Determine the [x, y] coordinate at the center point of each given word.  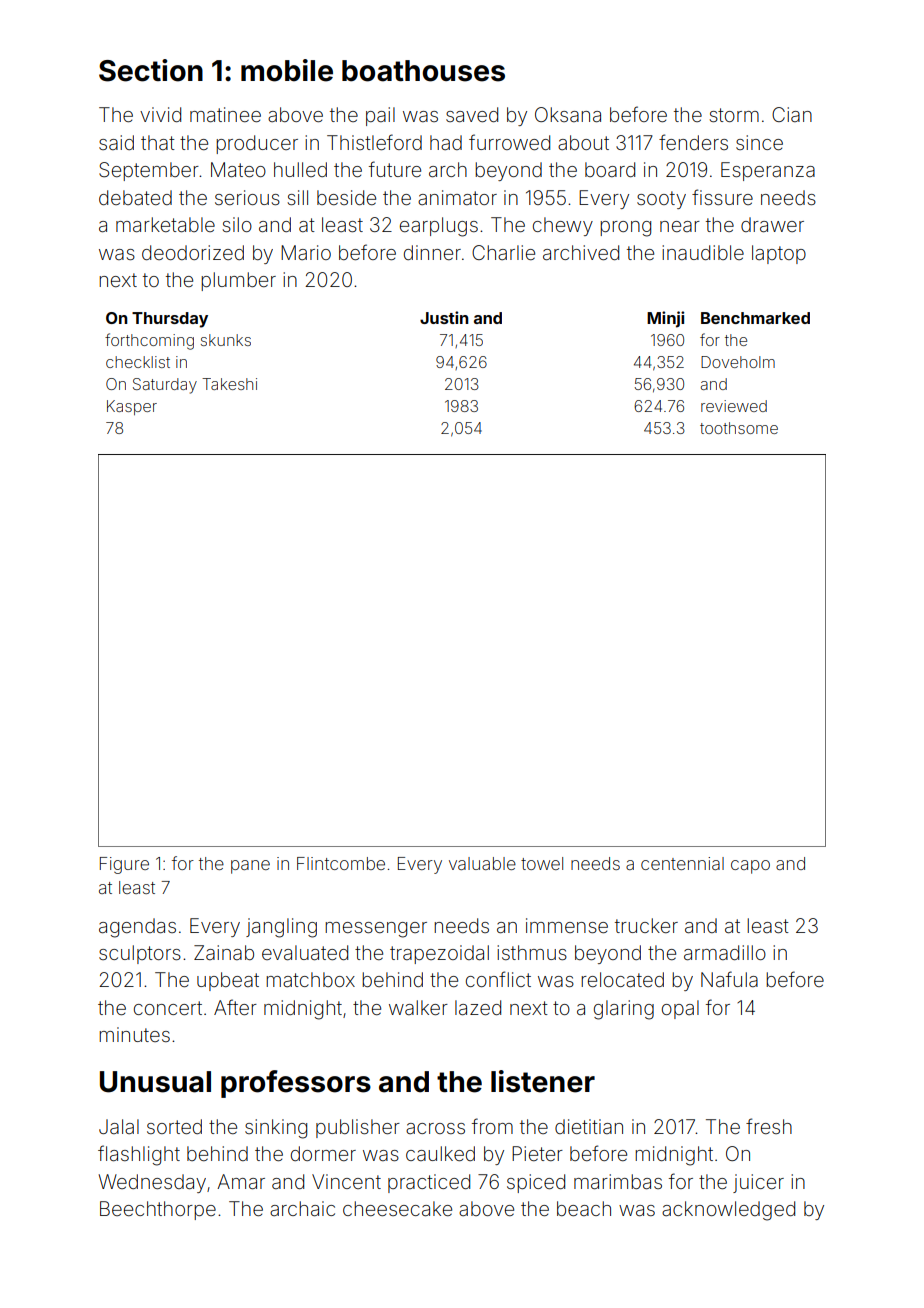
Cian [792, 114]
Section [151, 70]
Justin [444, 317]
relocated [622, 979]
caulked [440, 1153]
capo [750, 867]
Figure [124, 865]
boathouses [423, 71]
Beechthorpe [158, 1210]
